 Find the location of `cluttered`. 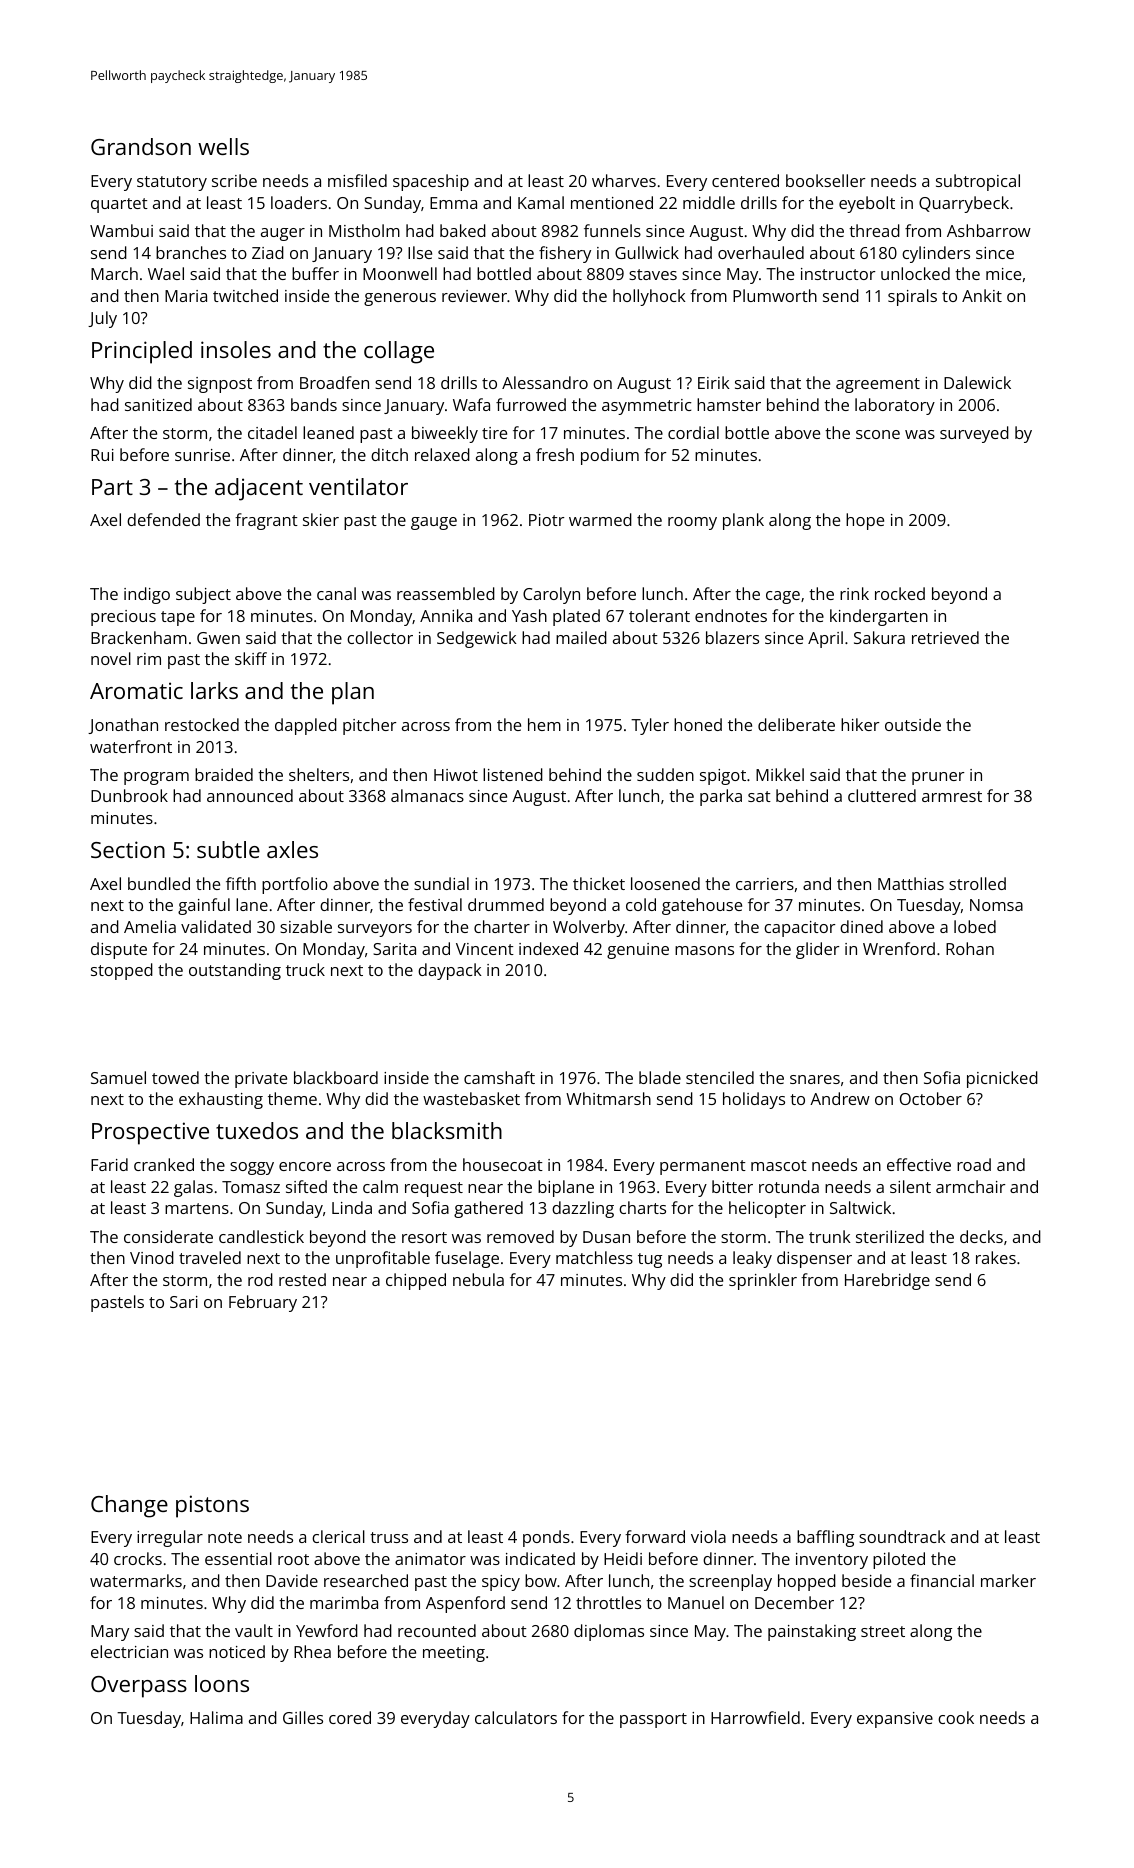

cluttered is located at coordinates (882, 795).
